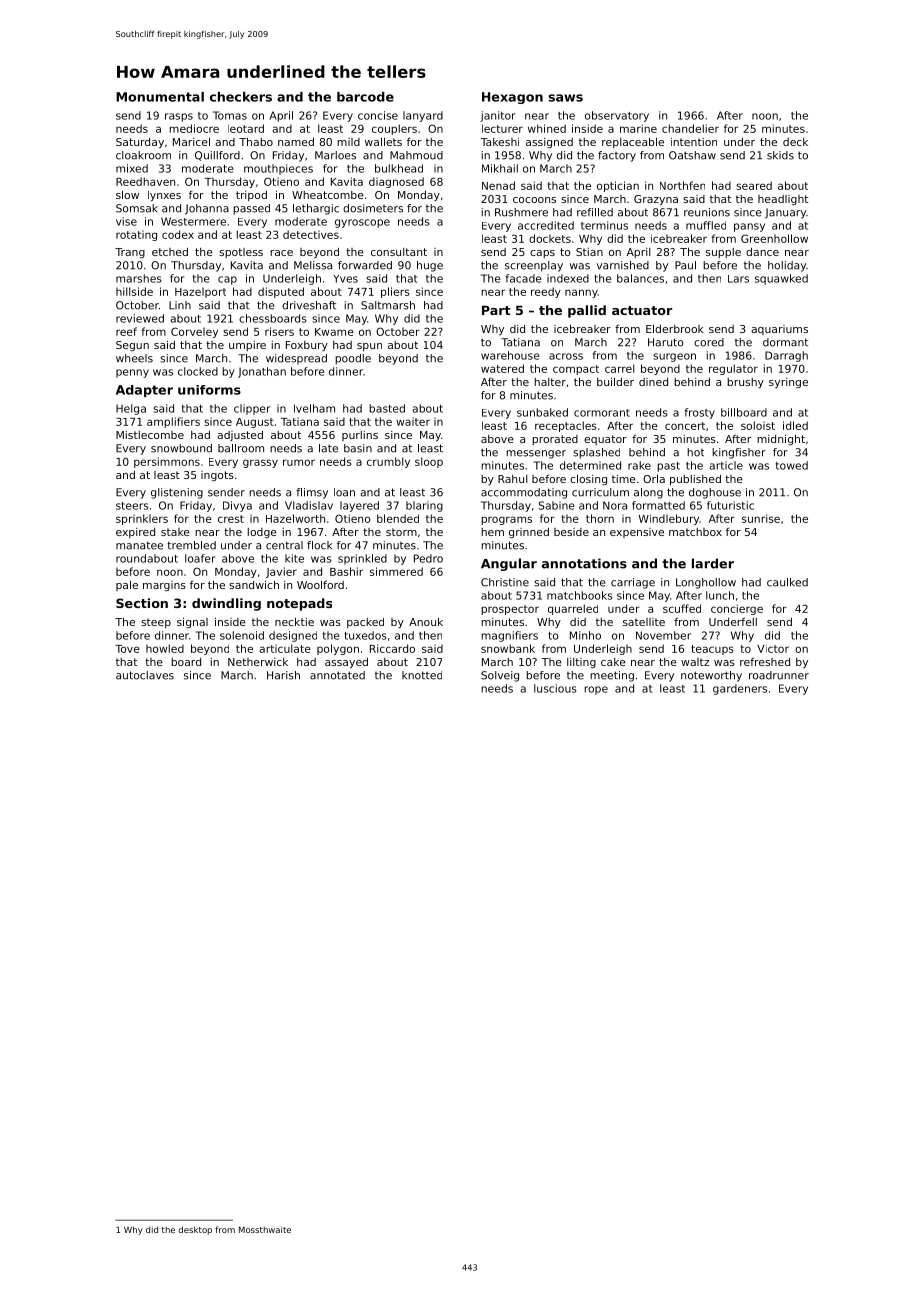 The image size is (924, 1308). What do you see at coordinates (226, 604) in the document?
I see `dwindling` at bounding box center [226, 604].
